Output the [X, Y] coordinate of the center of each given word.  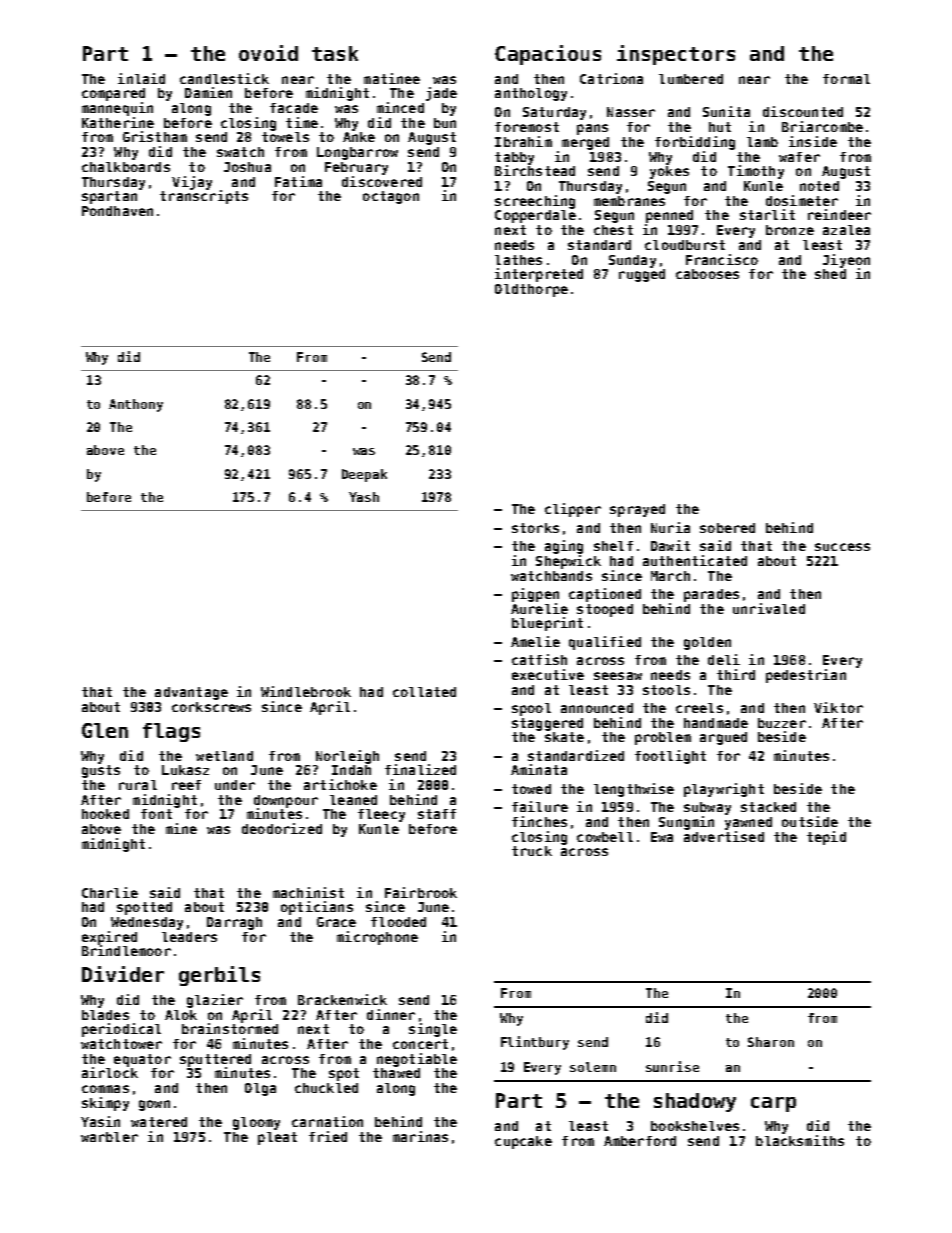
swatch [240, 152]
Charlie [110, 892]
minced [400, 107]
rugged [642, 275]
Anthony [136, 405]
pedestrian [806, 676]
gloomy [256, 1123]
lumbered [691, 79]
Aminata [539, 769]
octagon [391, 197]
